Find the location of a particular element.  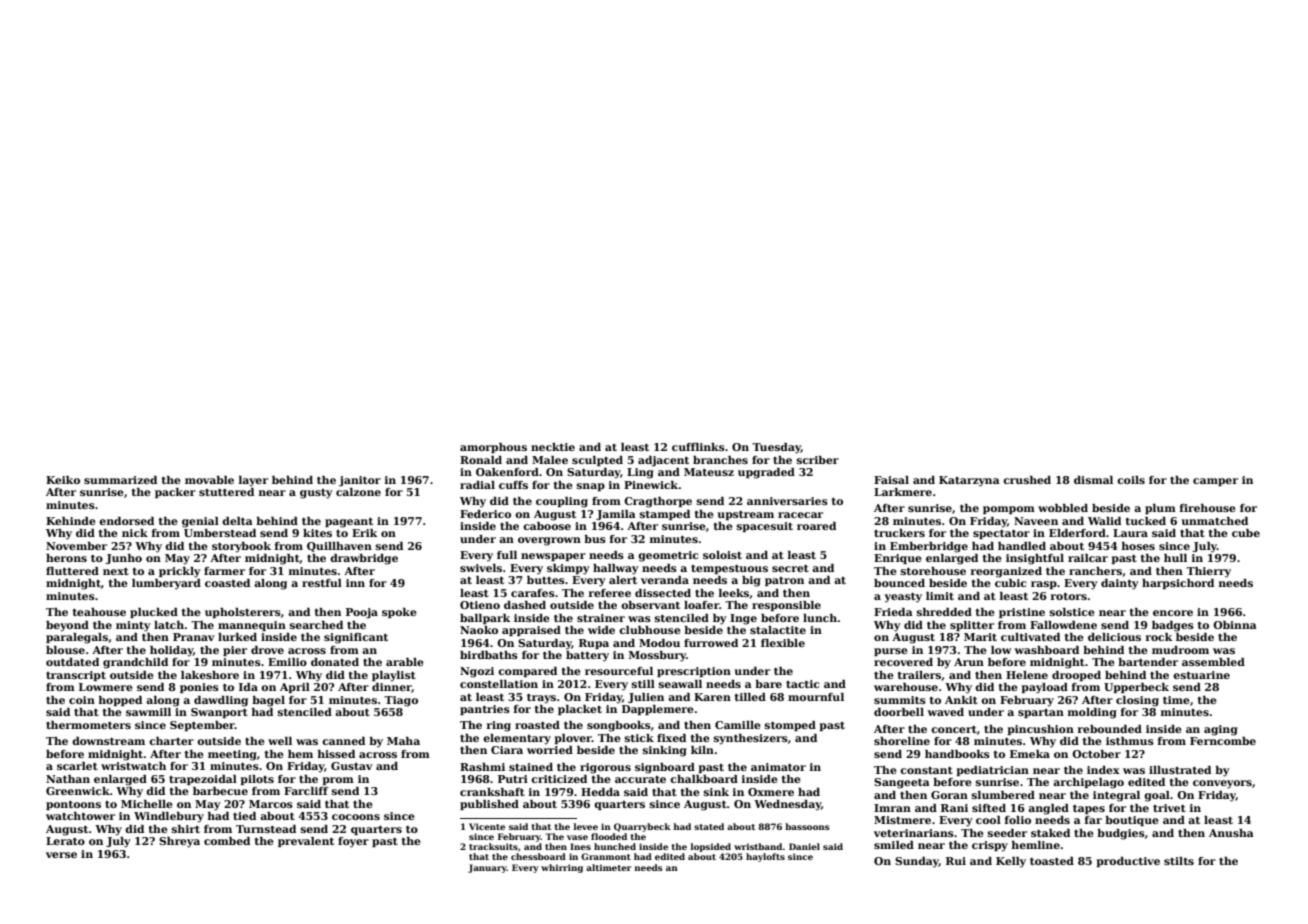

Katarzyna is located at coordinates (969, 481).
